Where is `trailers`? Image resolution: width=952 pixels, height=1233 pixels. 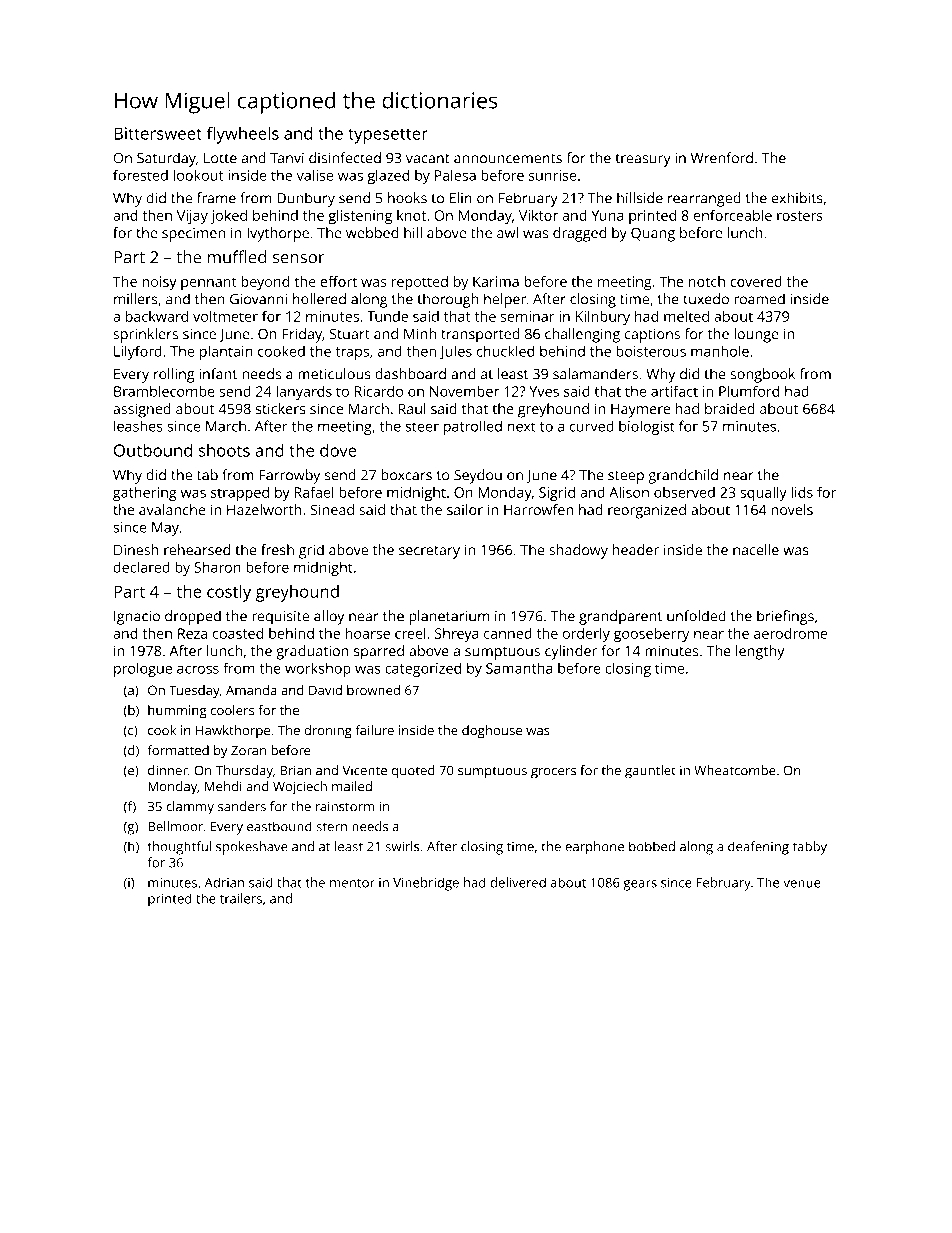 trailers is located at coordinates (241, 898).
